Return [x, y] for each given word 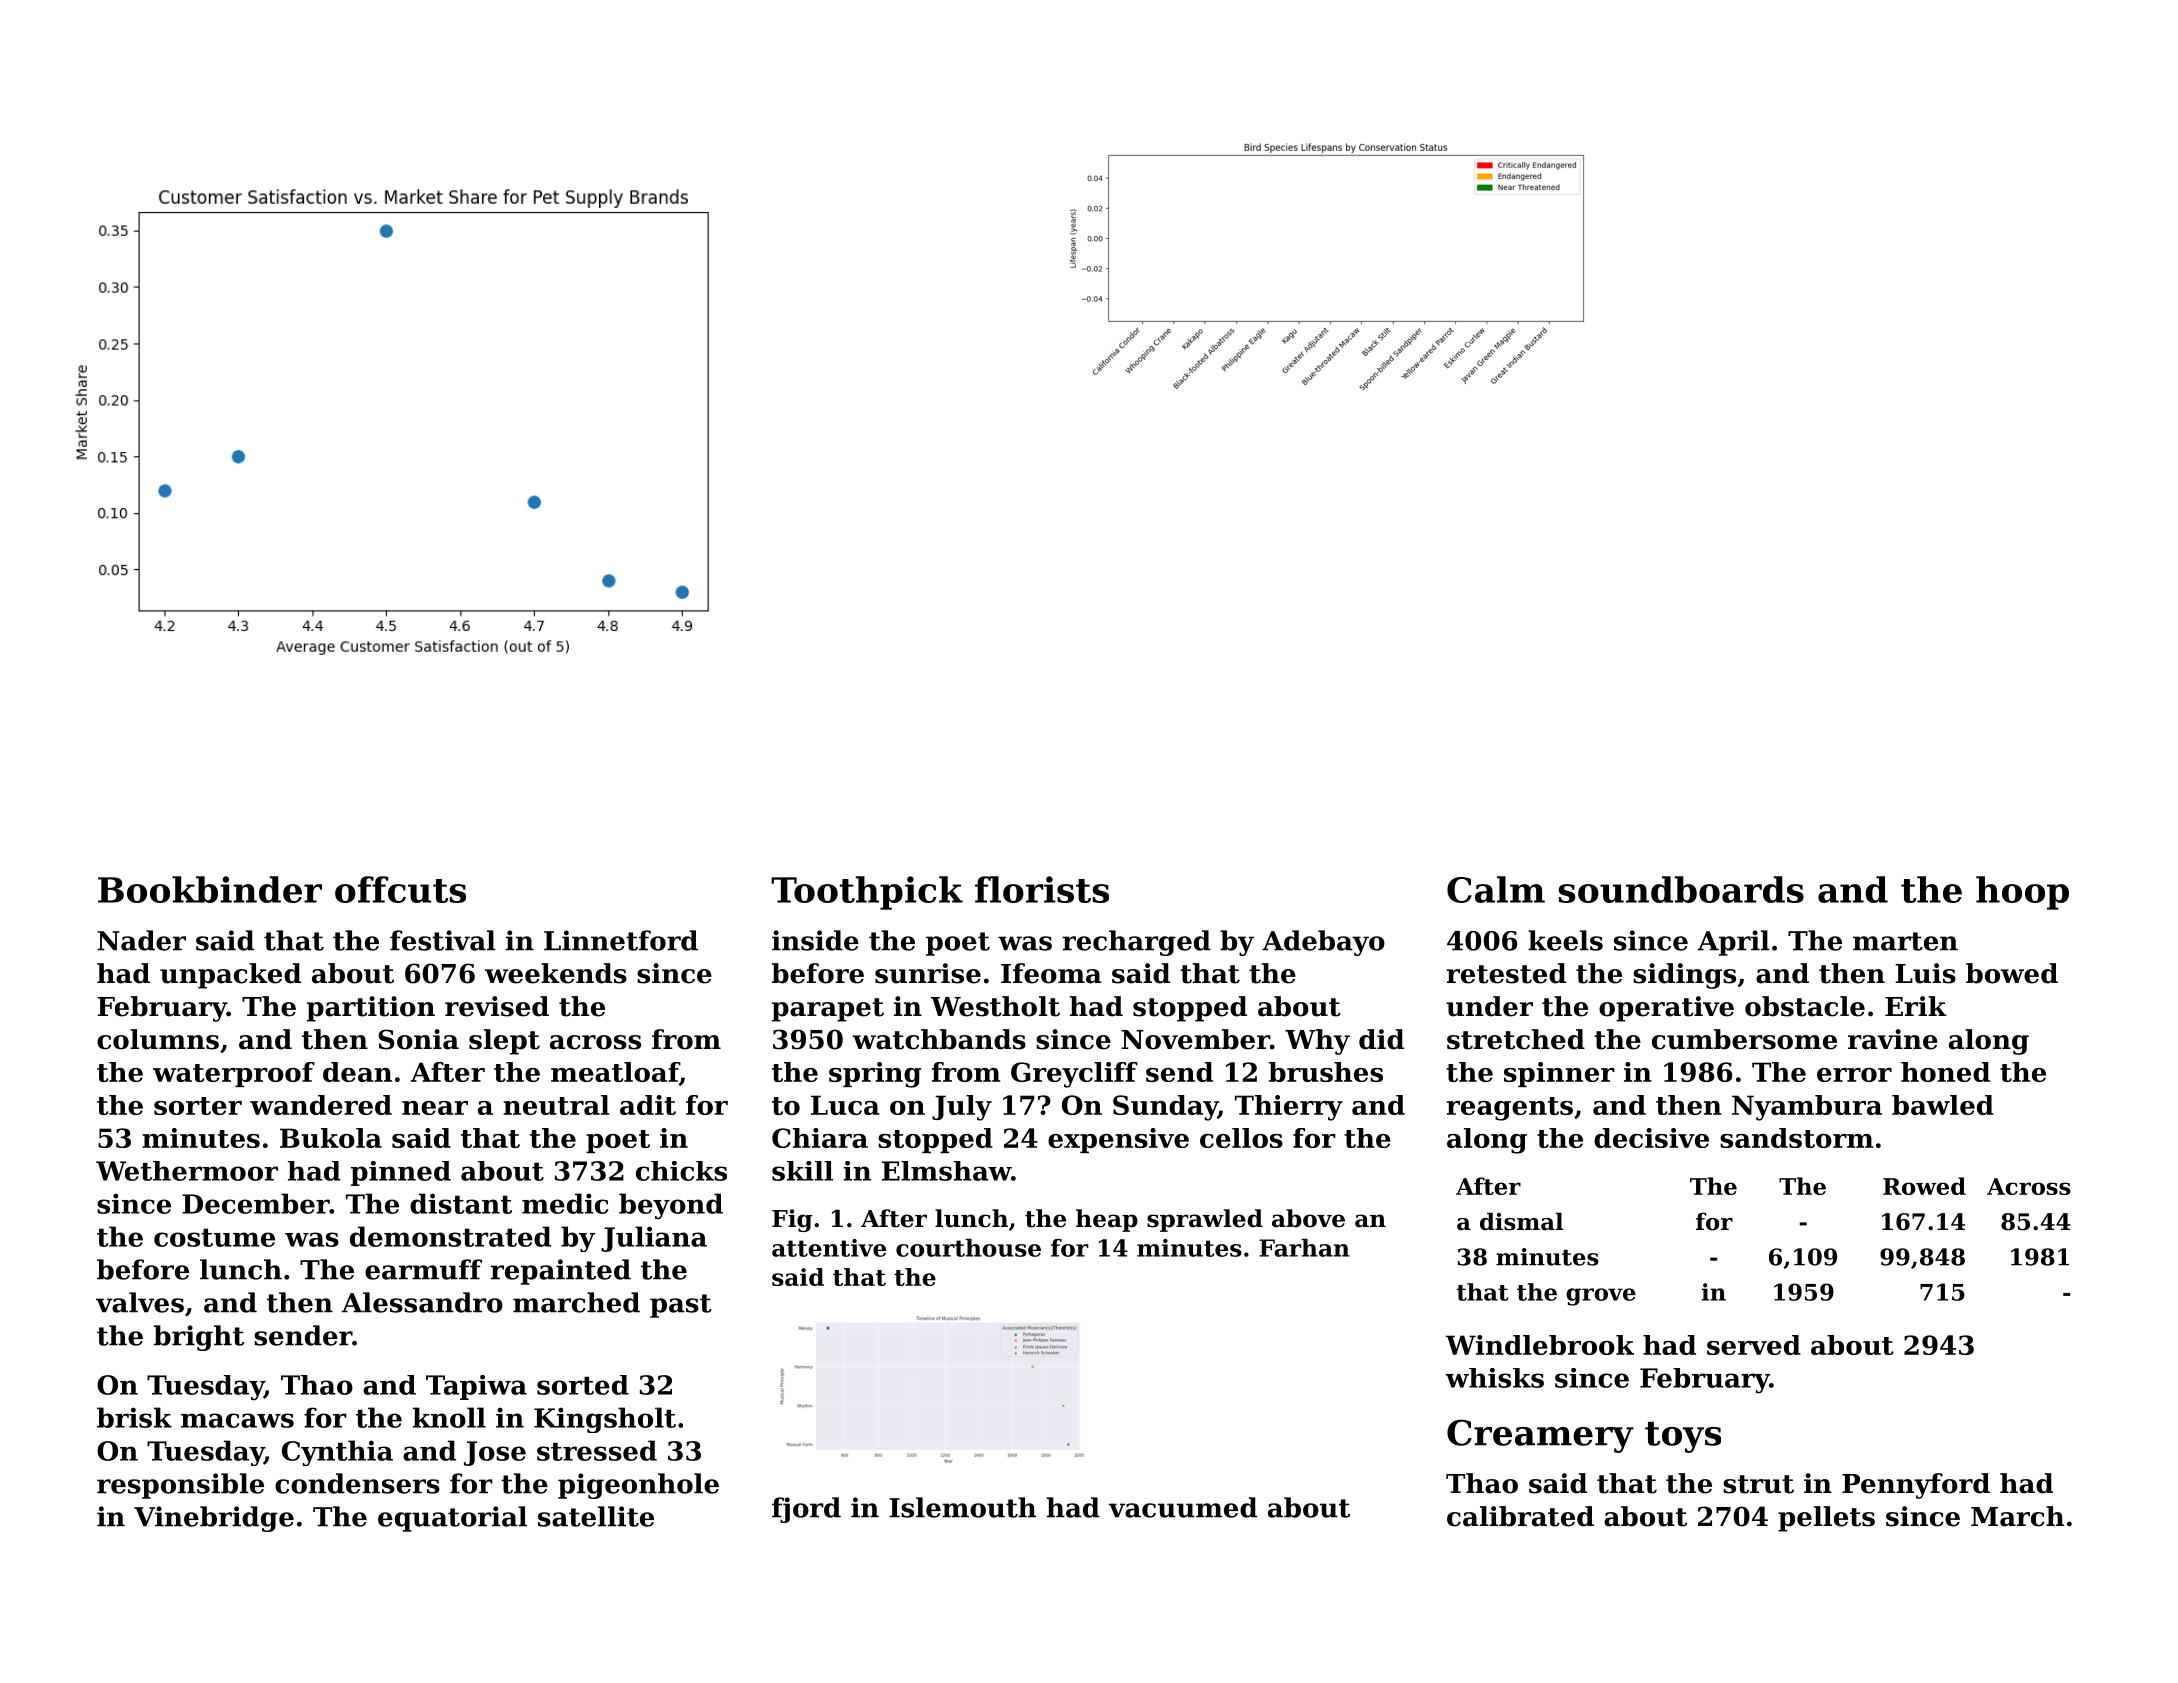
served [1754, 1345]
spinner [1559, 1074]
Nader [141, 940]
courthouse [968, 1248]
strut [1758, 1484]
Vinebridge [214, 1519]
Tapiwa [476, 1387]
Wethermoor [187, 1171]
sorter [198, 1106]
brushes [1326, 1072]
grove [1601, 1297]
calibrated [1520, 1516]
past [681, 1306]
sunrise [928, 973]
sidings [1684, 976]
